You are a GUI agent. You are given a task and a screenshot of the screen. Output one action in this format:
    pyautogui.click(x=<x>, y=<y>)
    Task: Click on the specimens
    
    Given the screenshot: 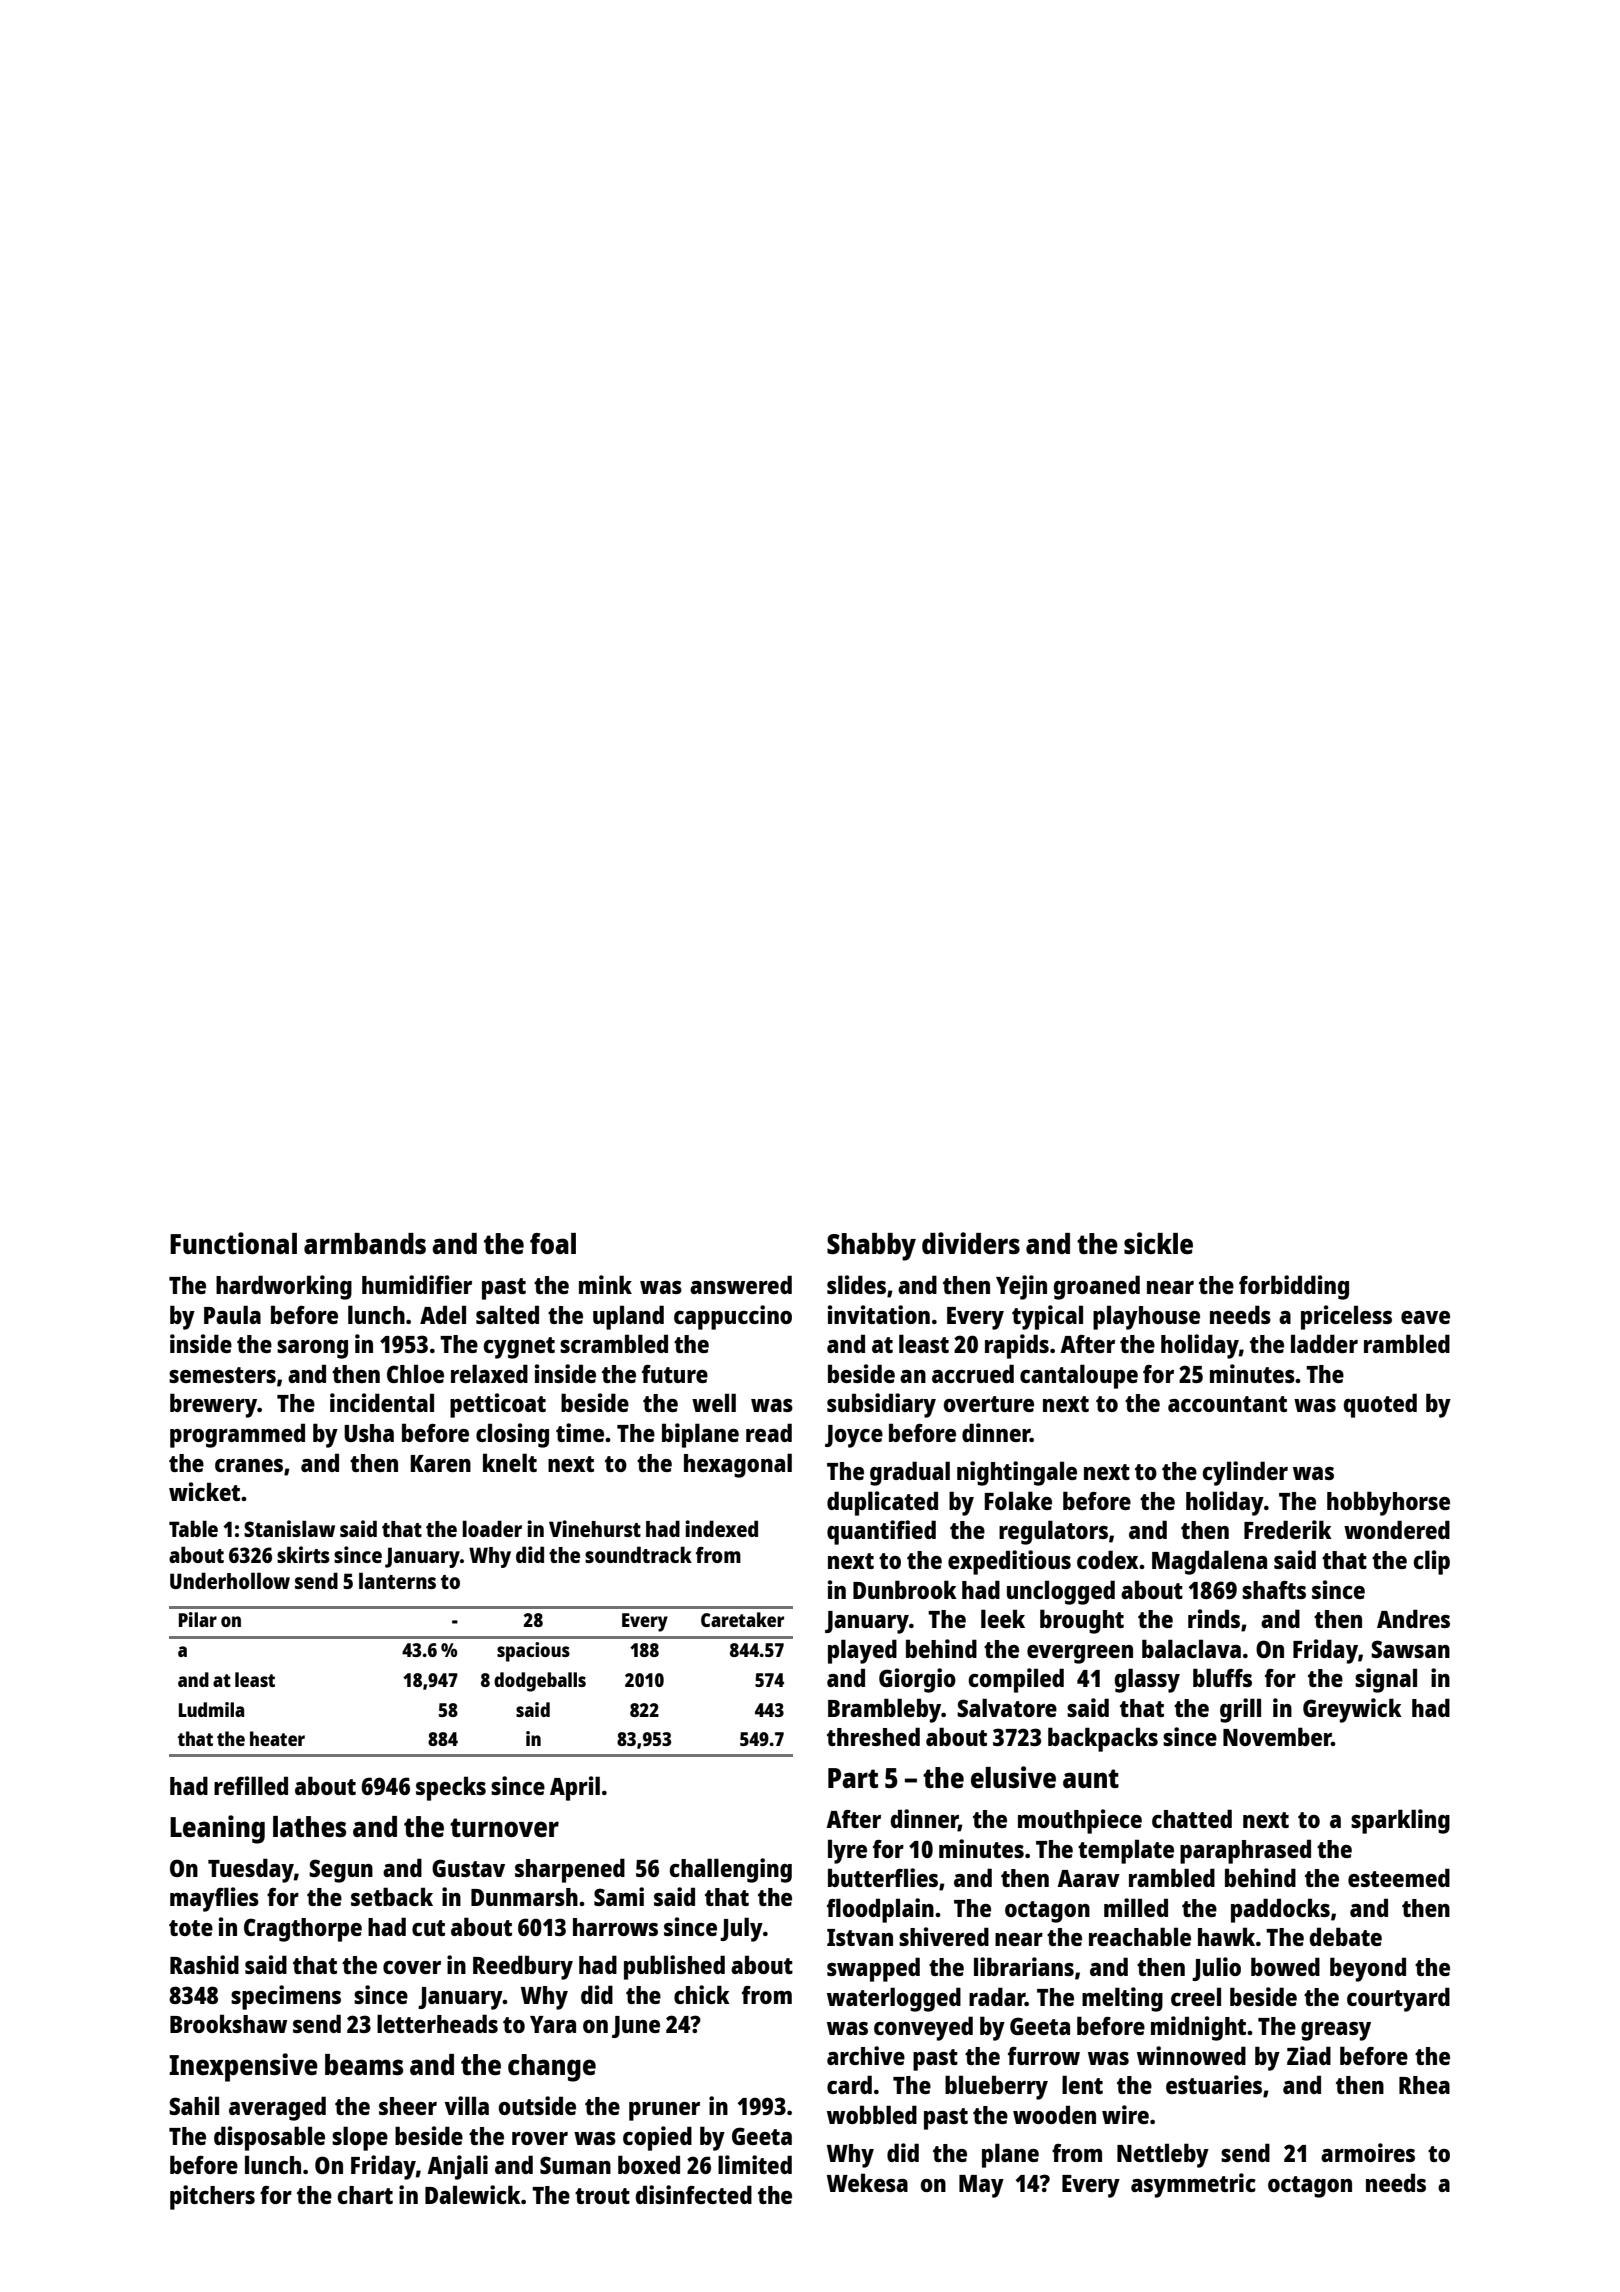 What is the action you would take?
    pyautogui.click(x=286, y=1997)
